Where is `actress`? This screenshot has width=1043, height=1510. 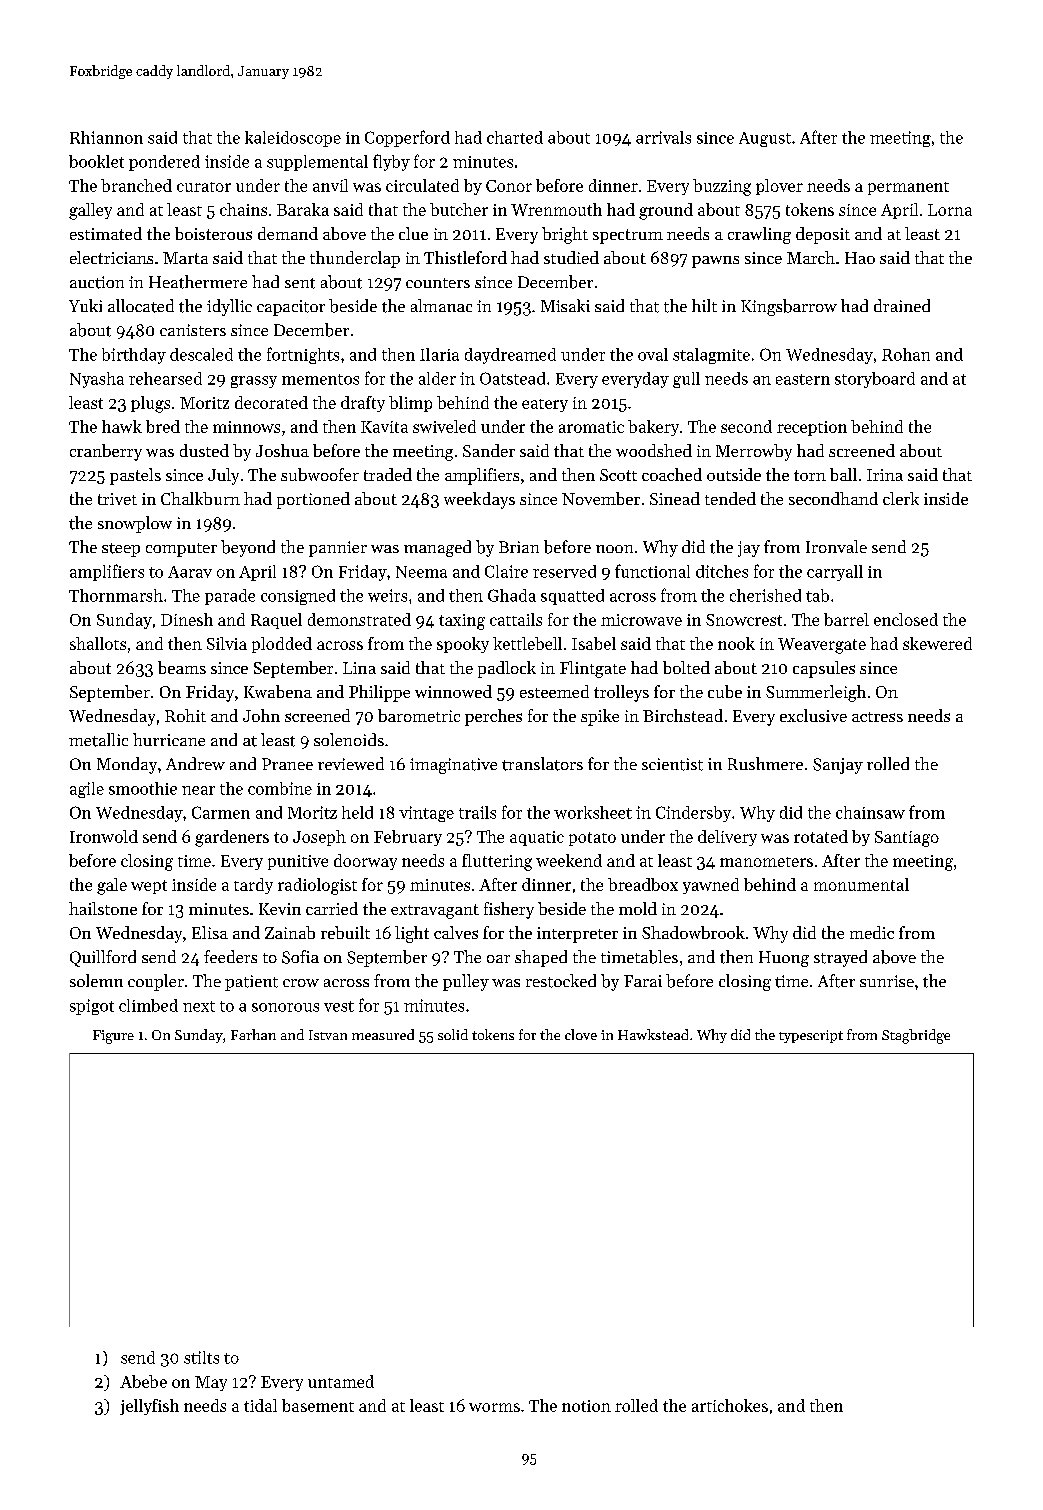 actress is located at coordinates (877, 717).
